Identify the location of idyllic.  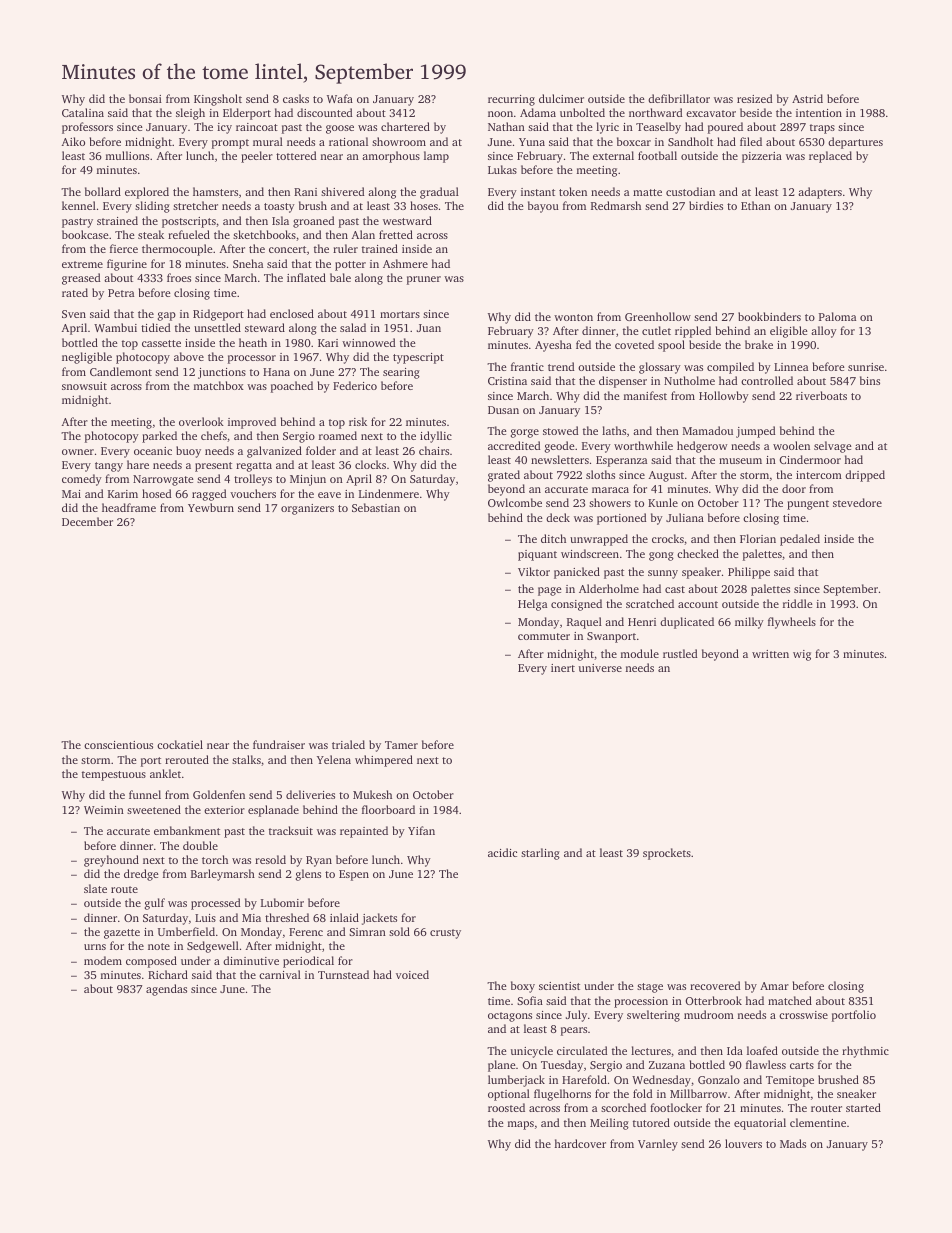
(436, 437).
